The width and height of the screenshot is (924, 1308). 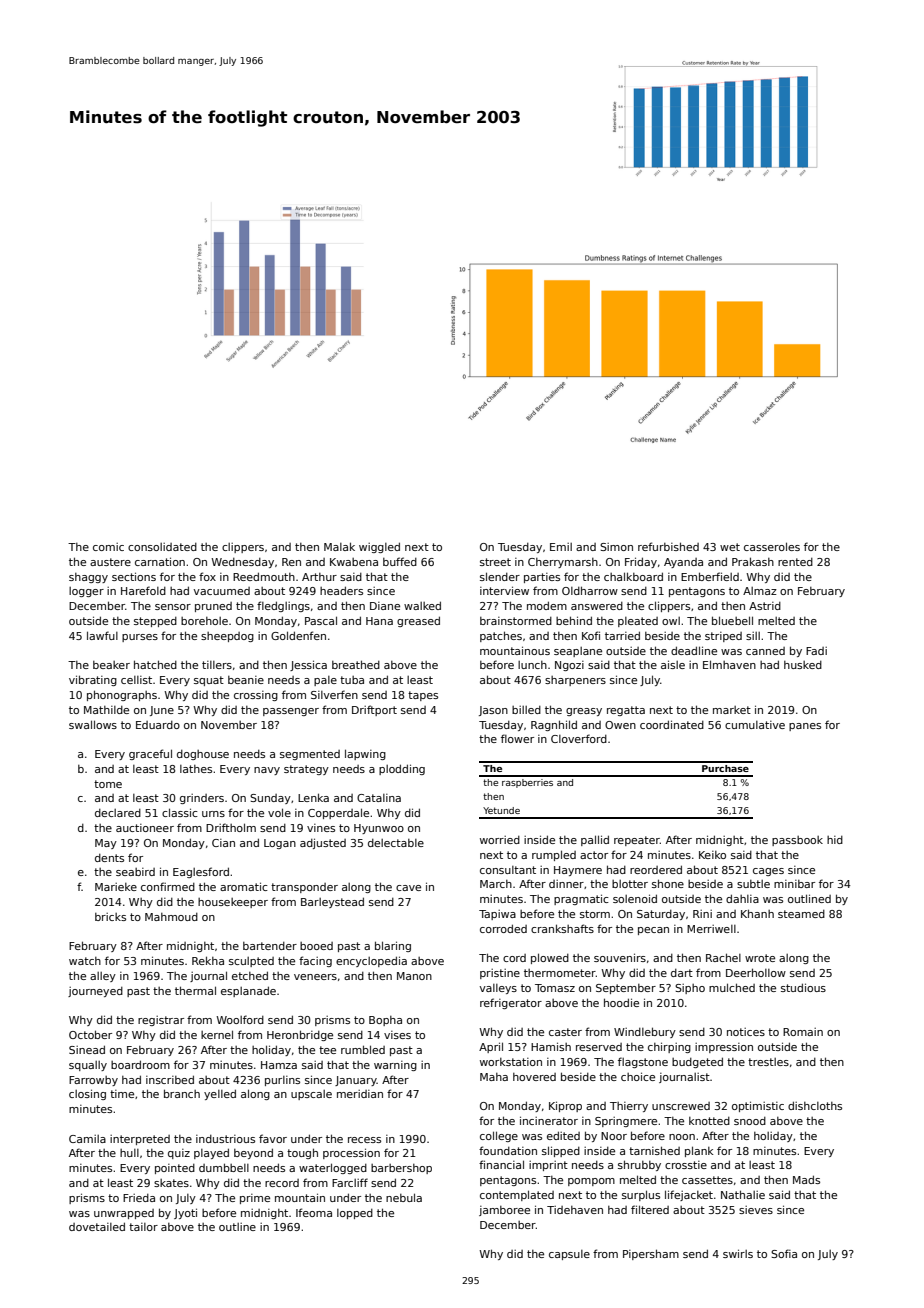 I want to click on shone, so click(x=668, y=883).
